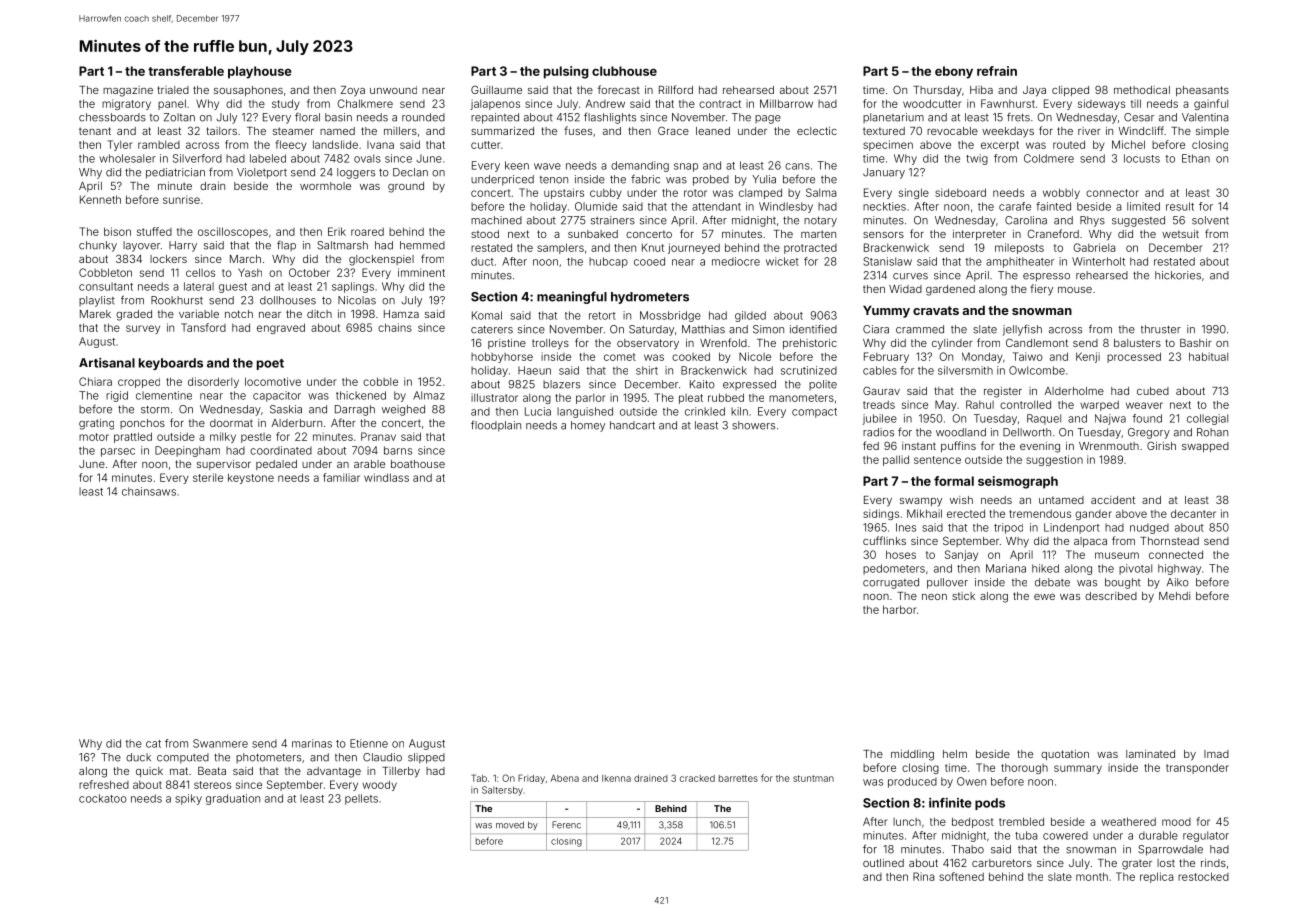 The width and height of the document is (1308, 924). Describe the element at coordinates (112, 117) in the document. I see `chessboards` at that location.
